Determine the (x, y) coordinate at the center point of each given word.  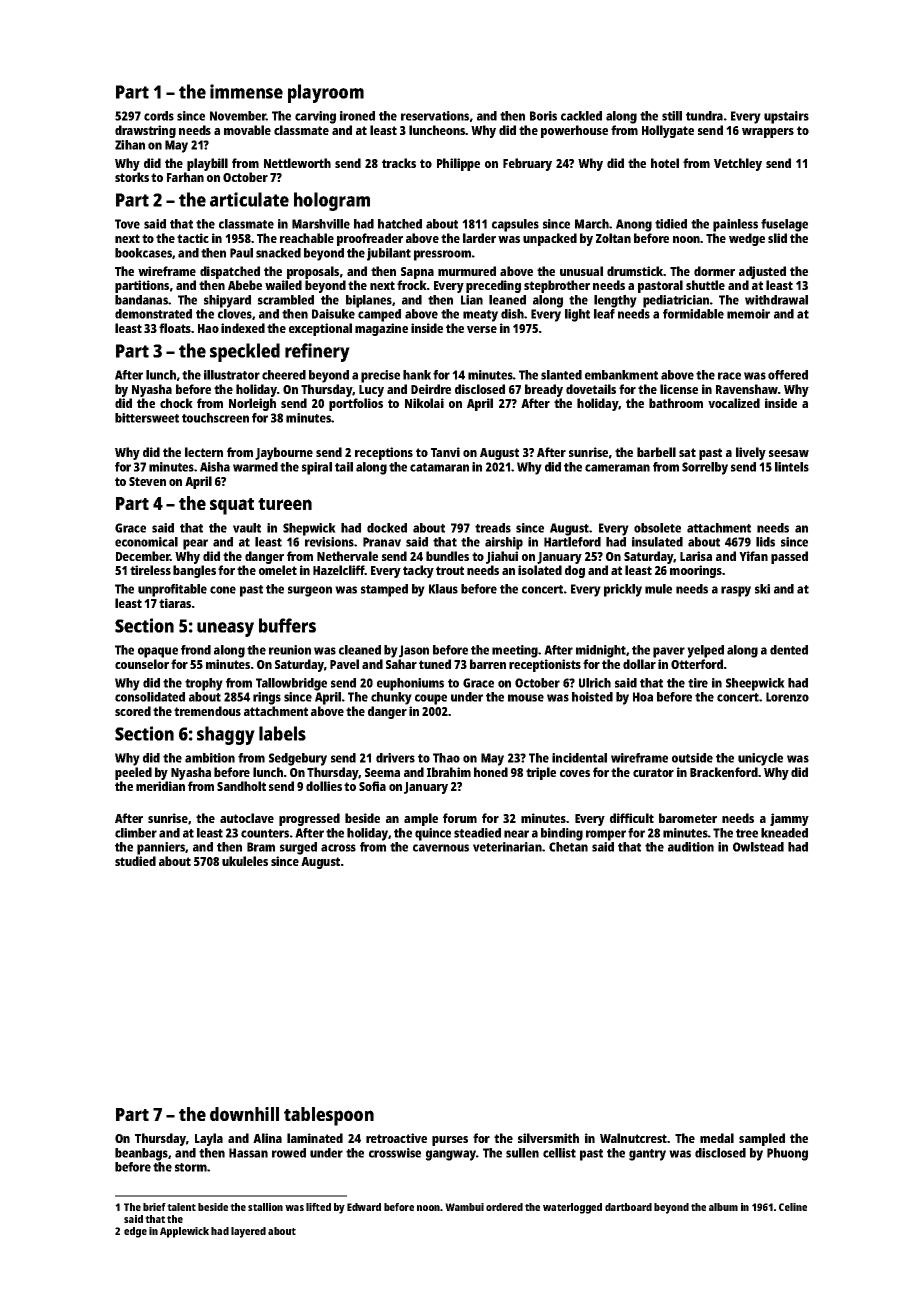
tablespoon (329, 1116)
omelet (278, 570)
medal (717, 1138)
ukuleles (245, 861)
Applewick (184, 1232)
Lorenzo (787, 697)
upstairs (786, 117)
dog (575, 571)
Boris (543, 116)
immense (246, 91)
